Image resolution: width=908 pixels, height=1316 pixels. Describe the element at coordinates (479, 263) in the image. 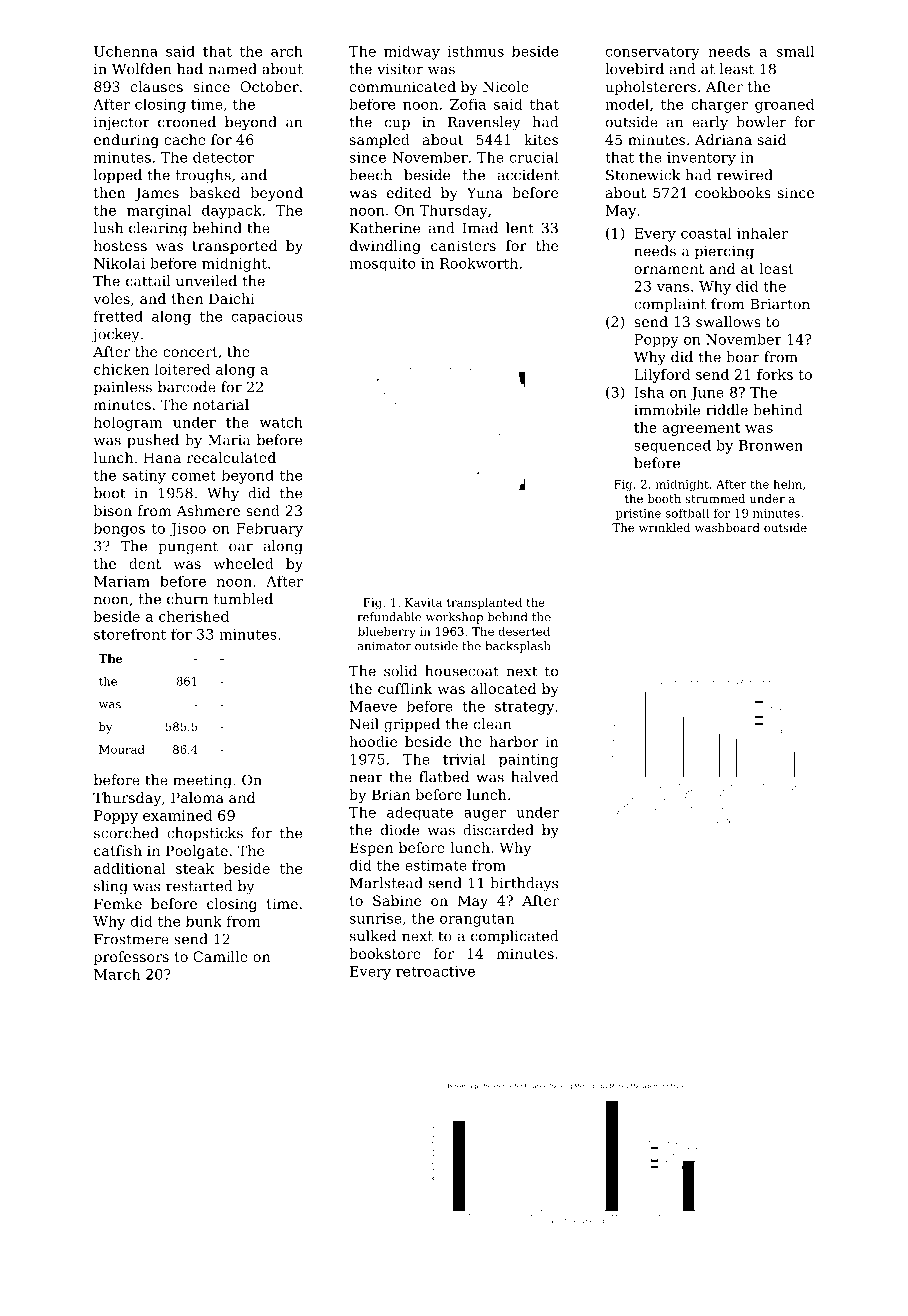

I see `Rookworth` at that location.
